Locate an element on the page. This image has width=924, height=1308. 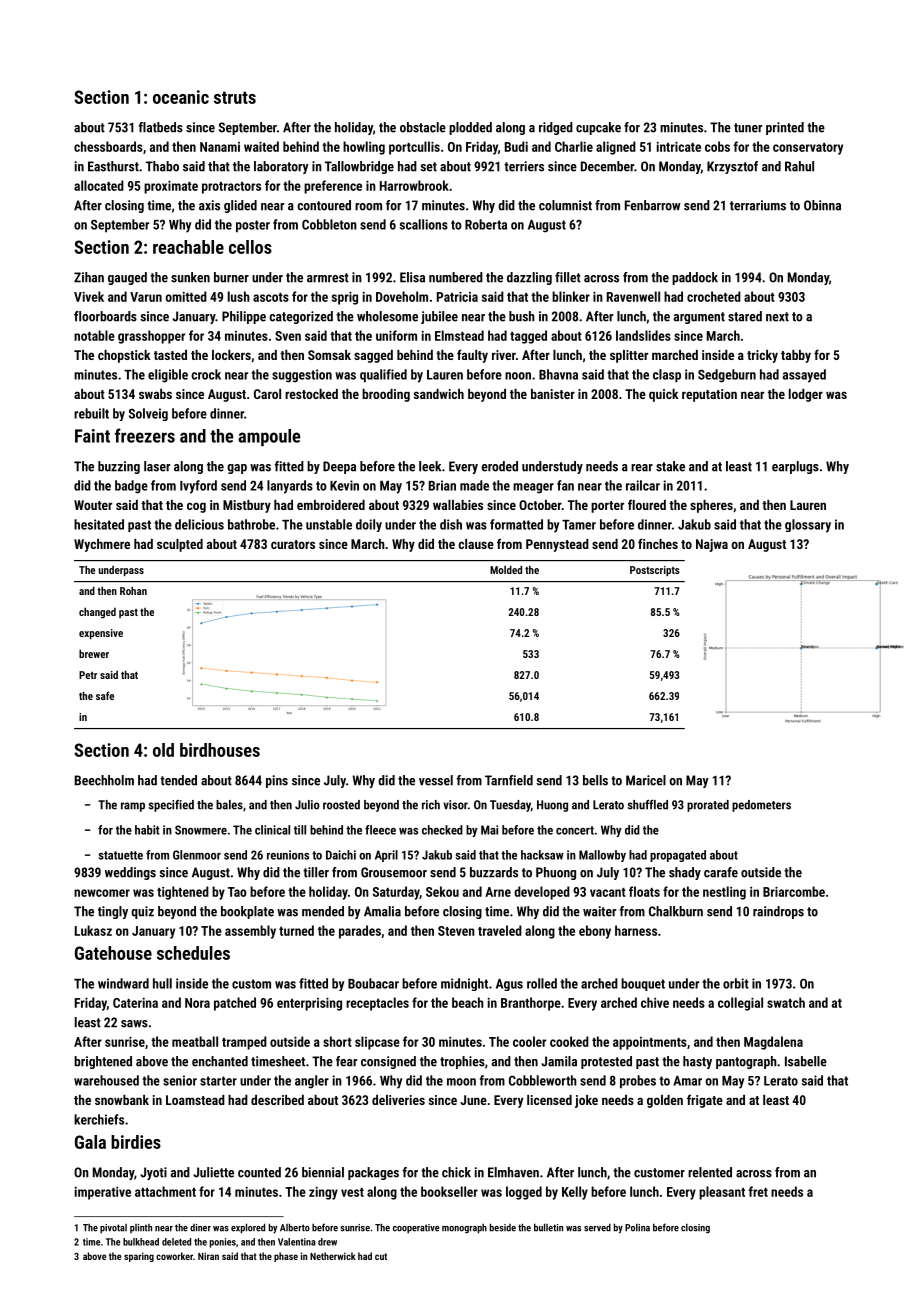
coworker is located at coordinates (174, 1256).
